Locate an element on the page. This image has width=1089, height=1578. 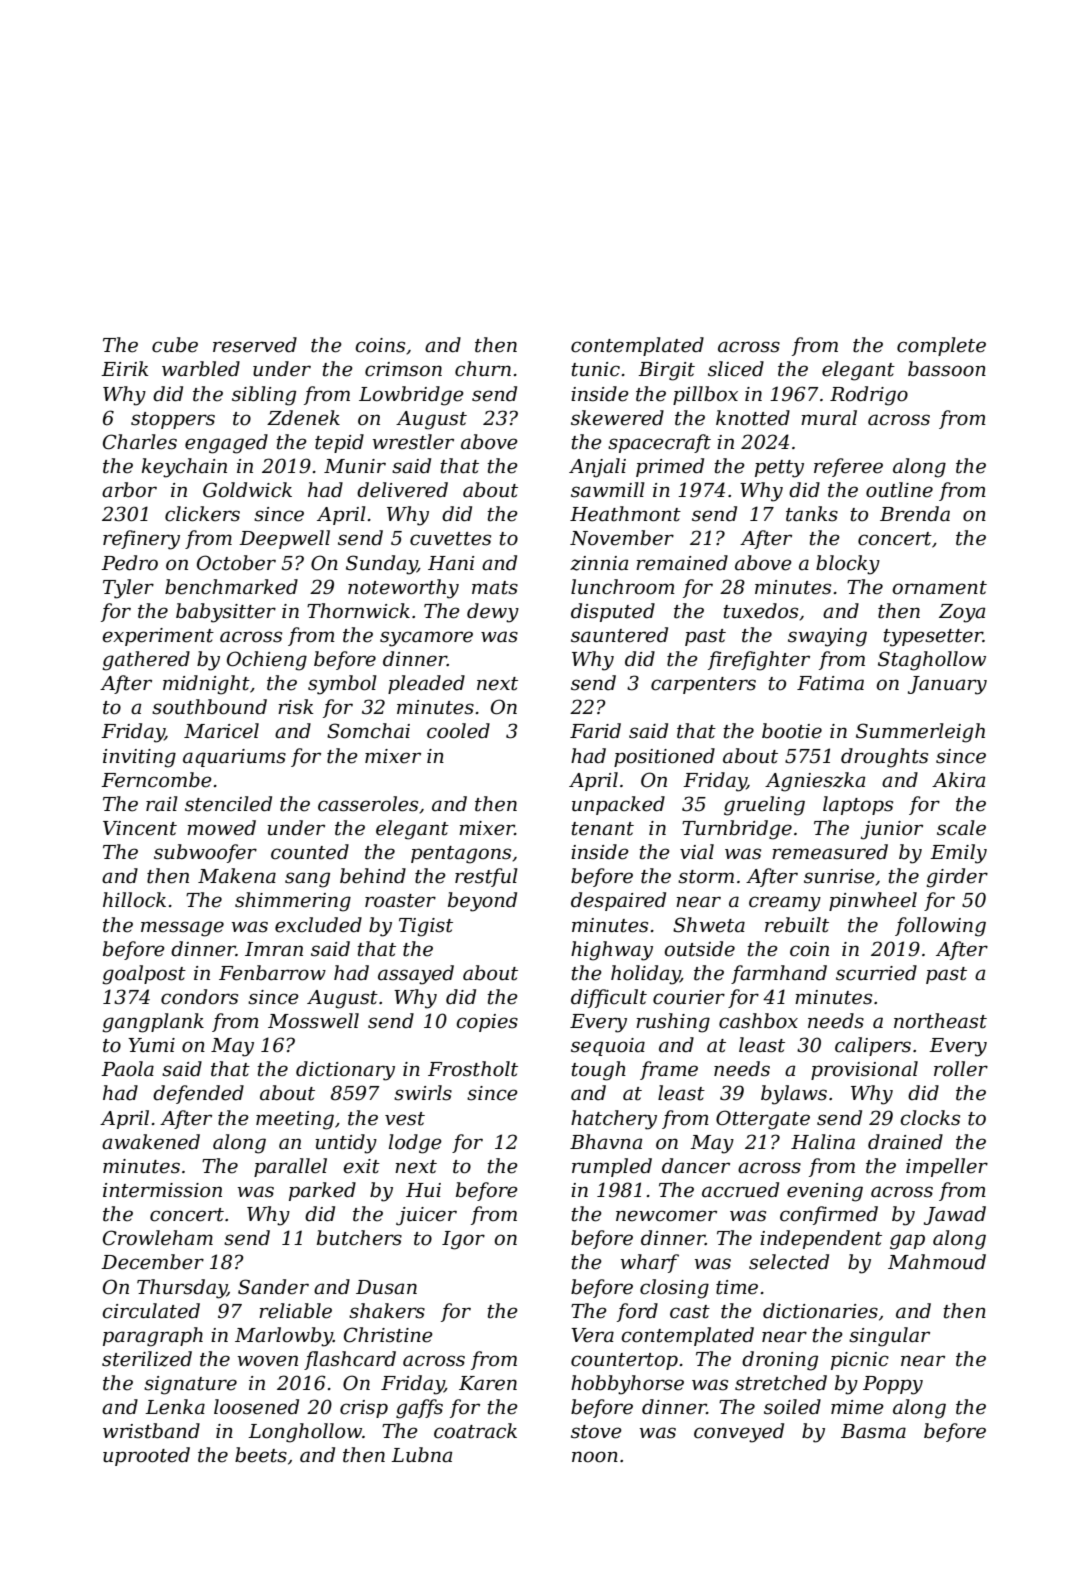
dancer is located at coordinates (696, 1166).
